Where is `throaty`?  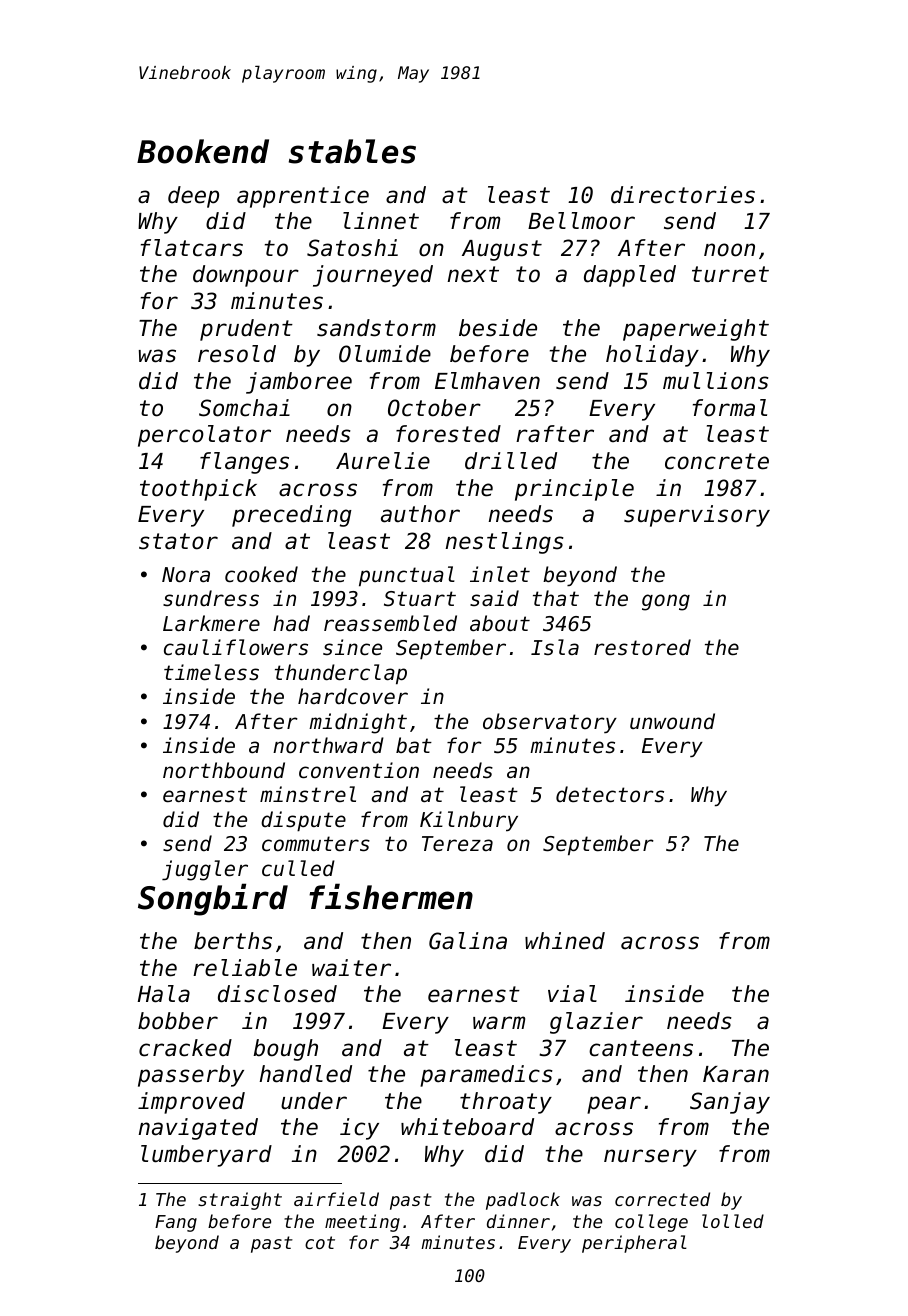
throaty is located at coordinates (506, 1103).
